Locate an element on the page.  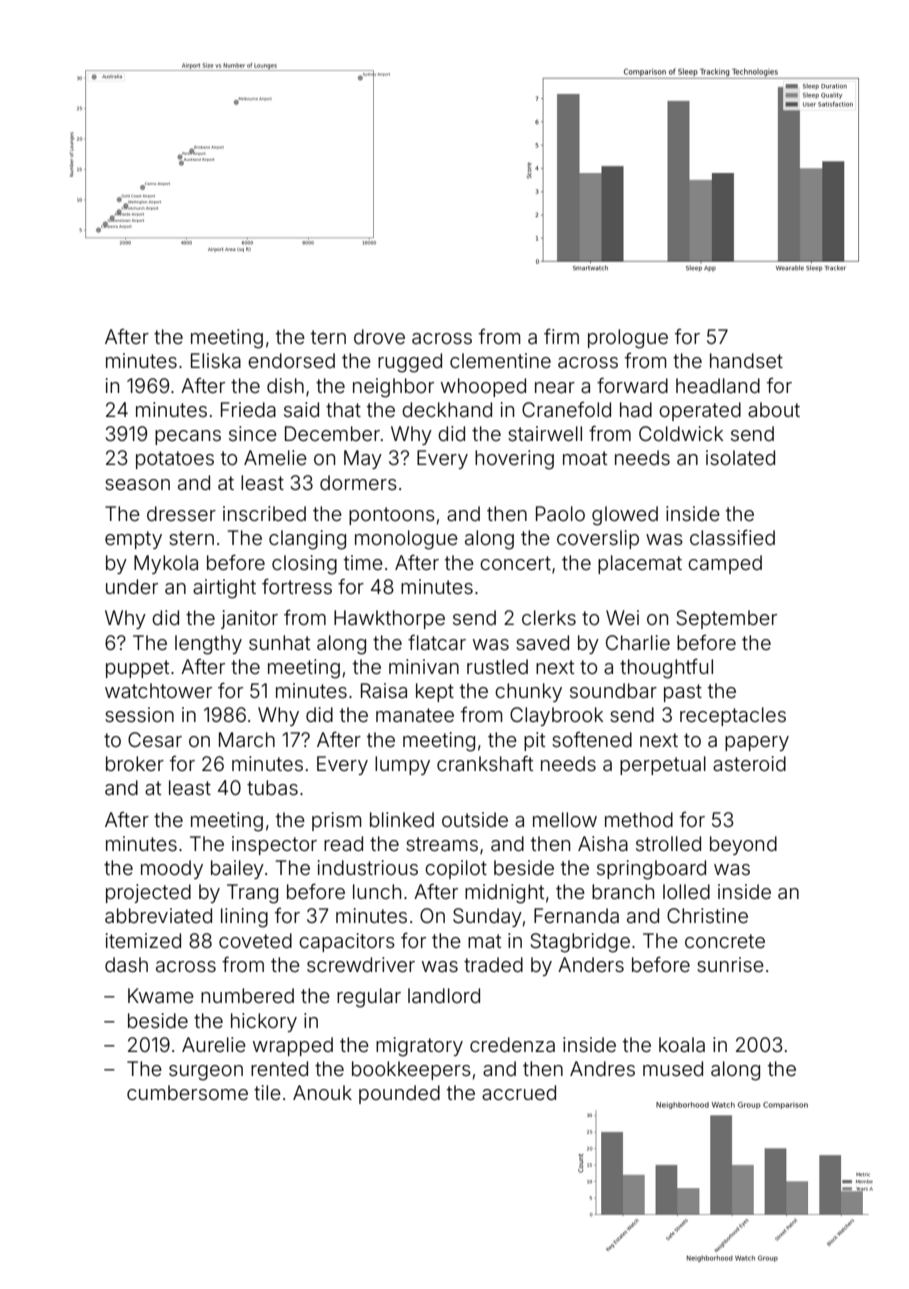
sunhat is located at coordinates (279, 642).
